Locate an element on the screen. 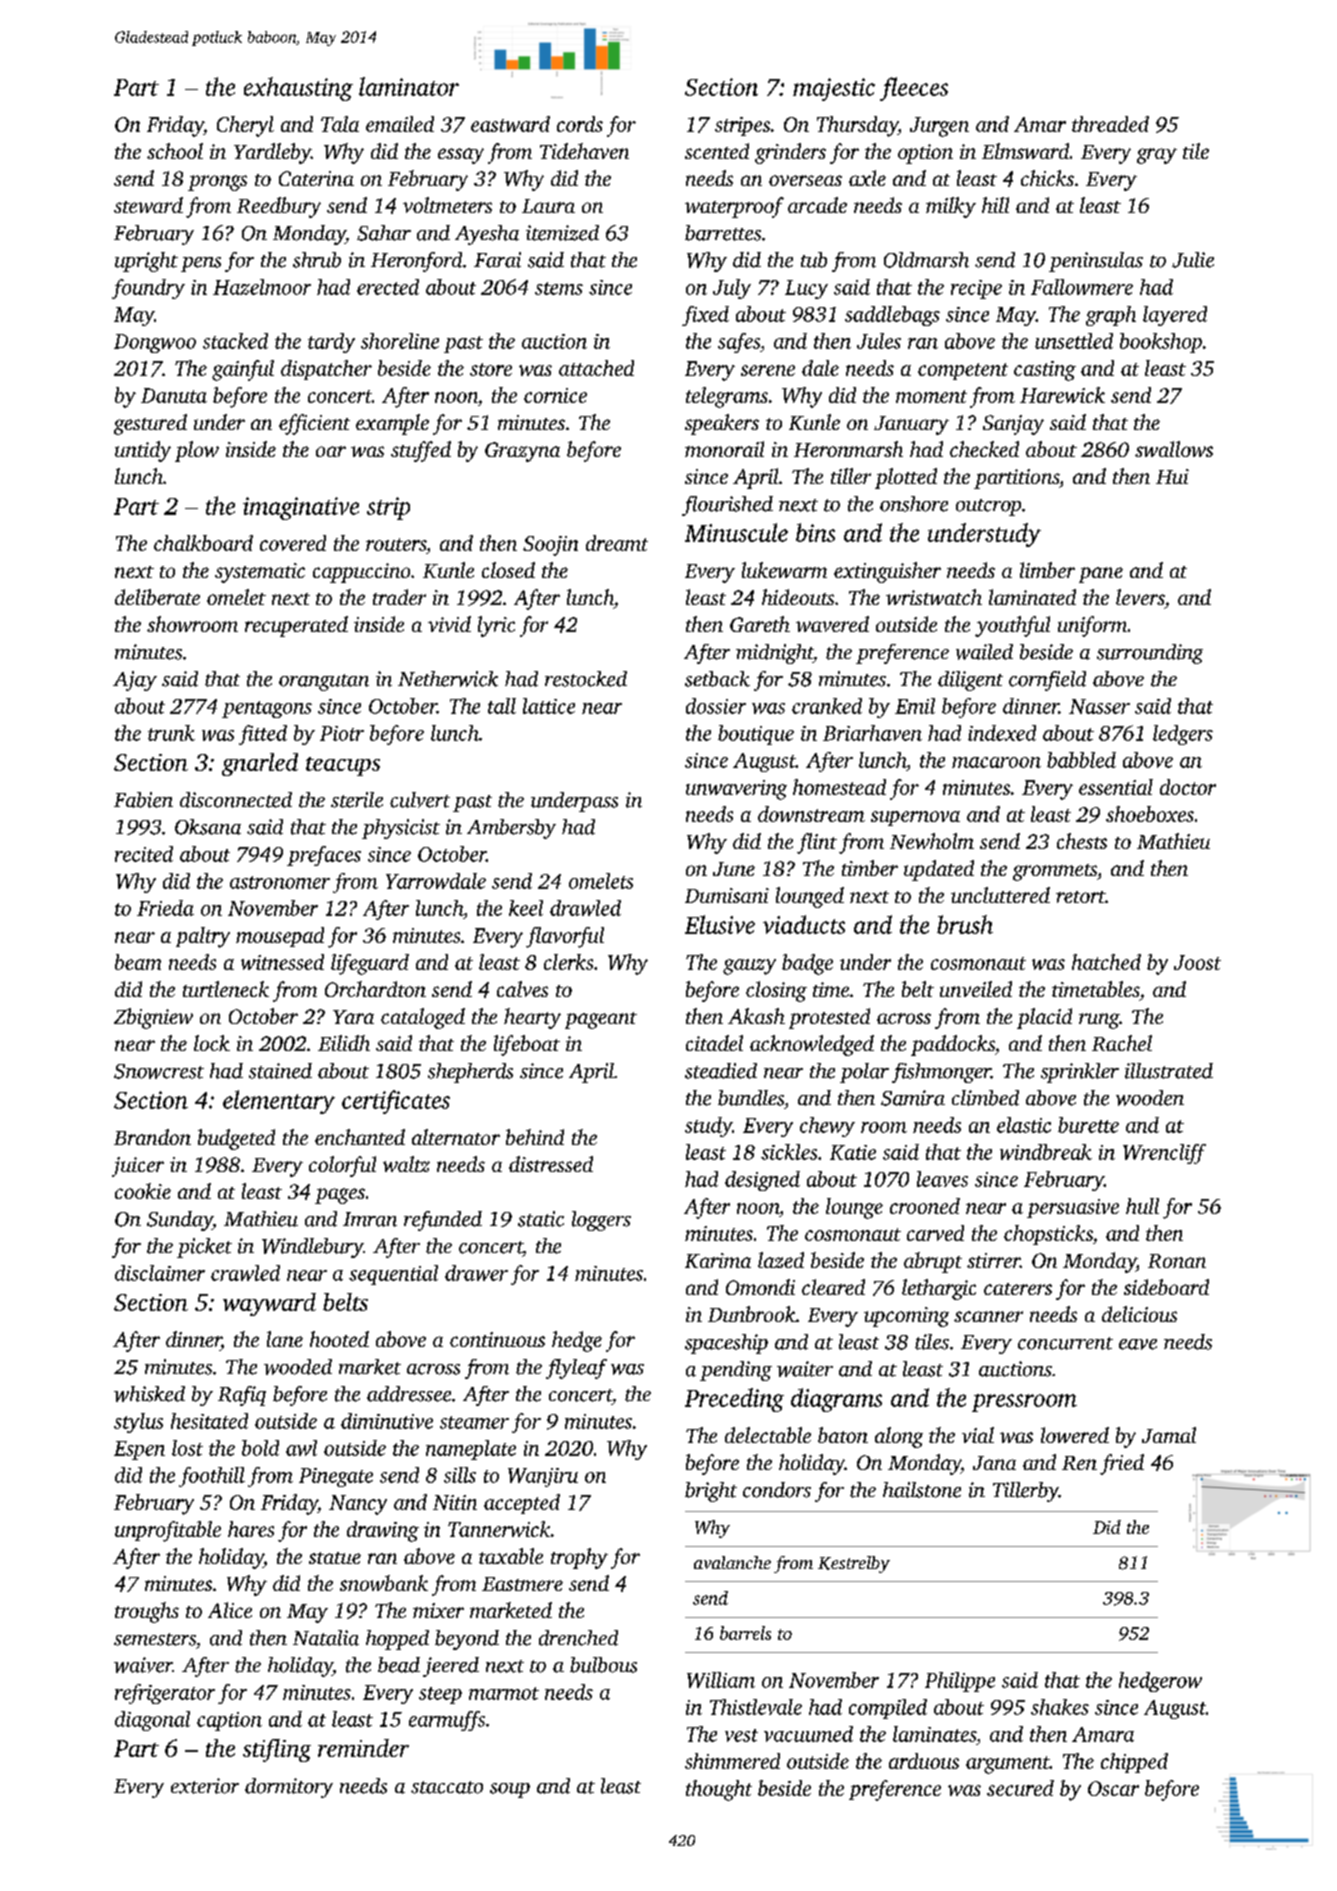  recipe is located at coordinates (976, 289).
